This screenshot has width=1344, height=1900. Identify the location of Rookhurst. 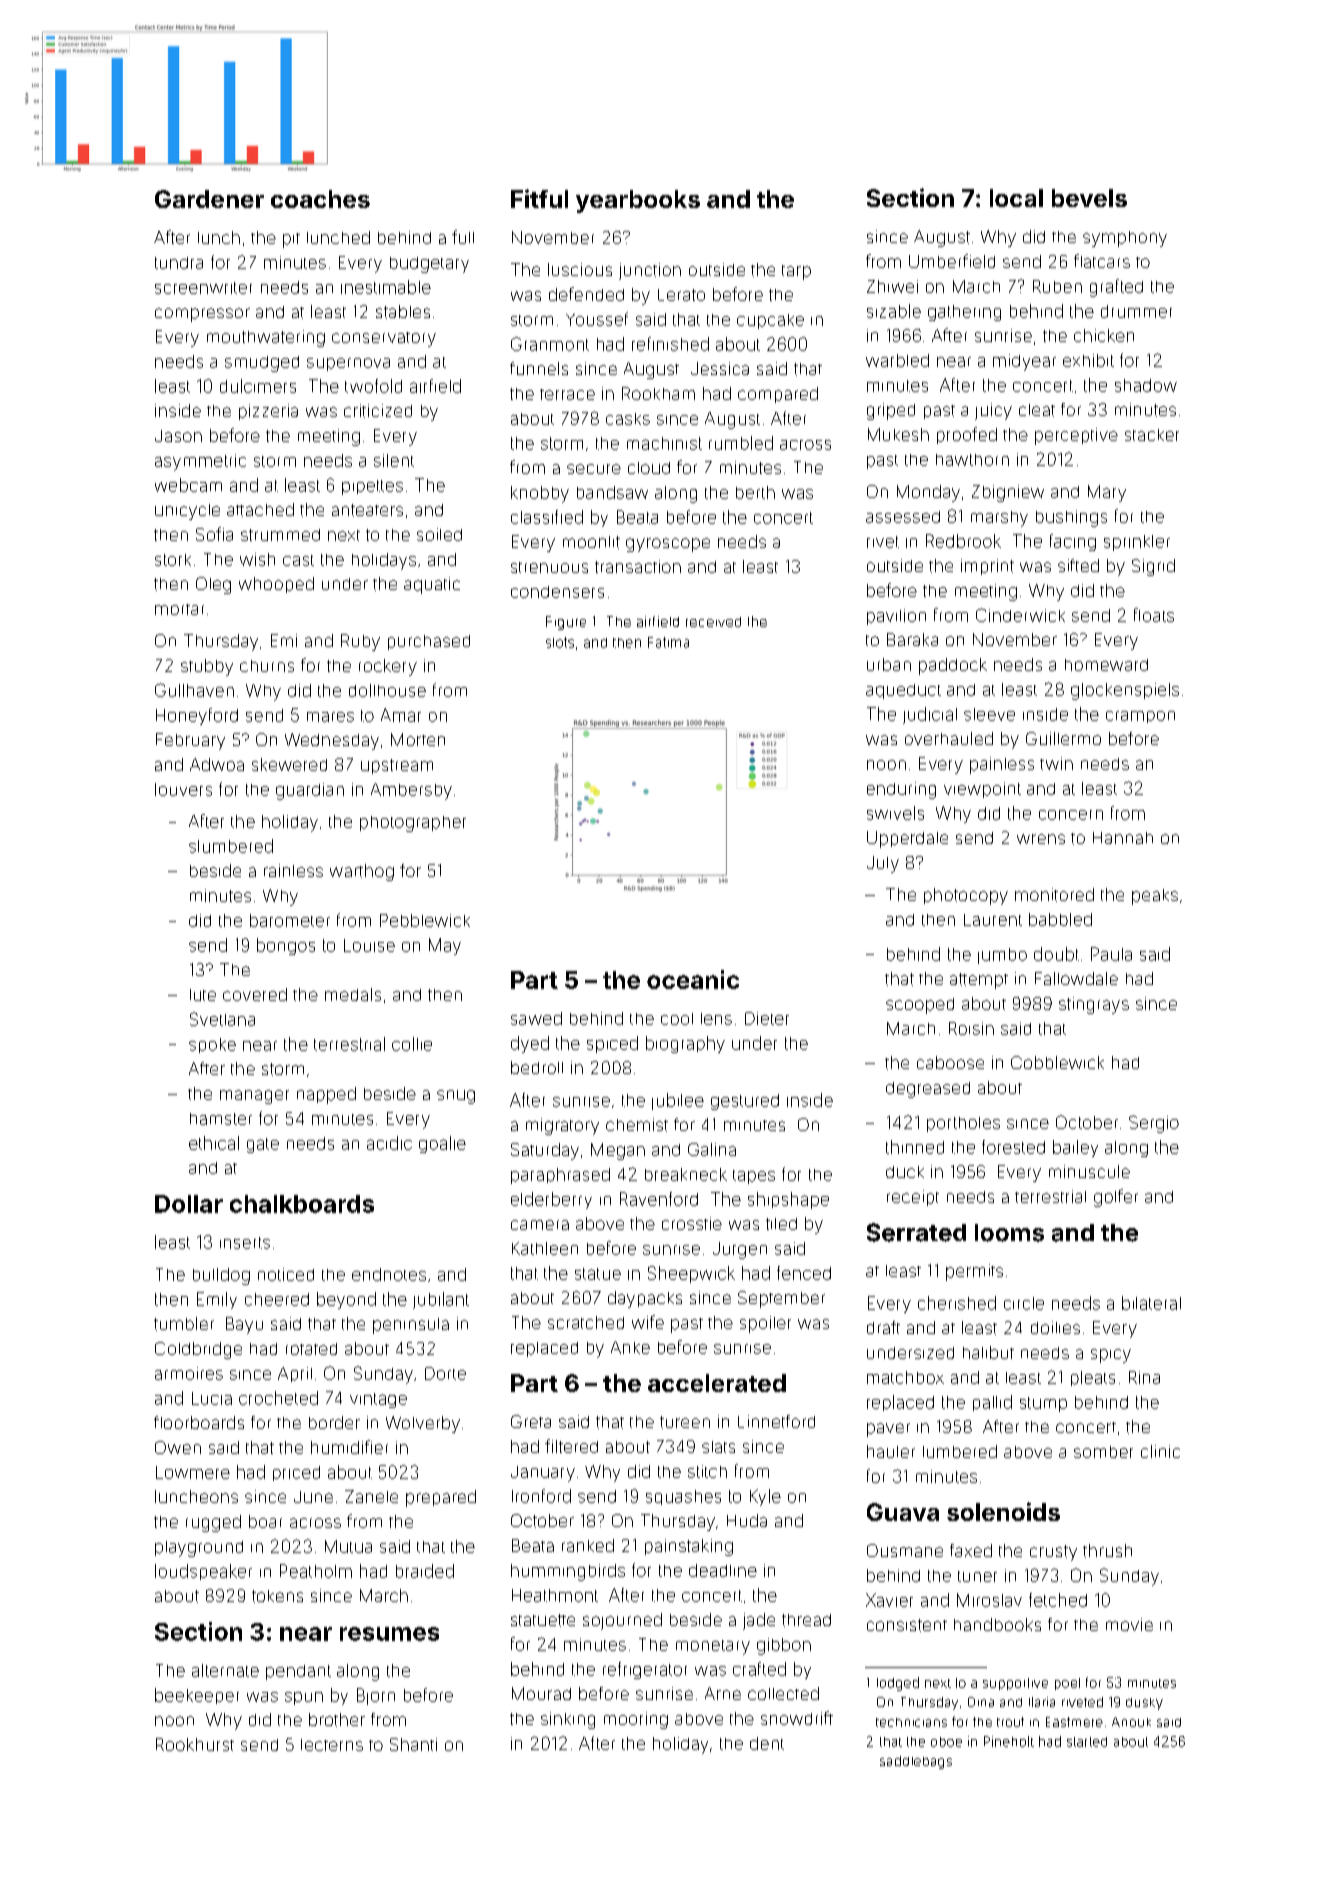
(195, 1744).
